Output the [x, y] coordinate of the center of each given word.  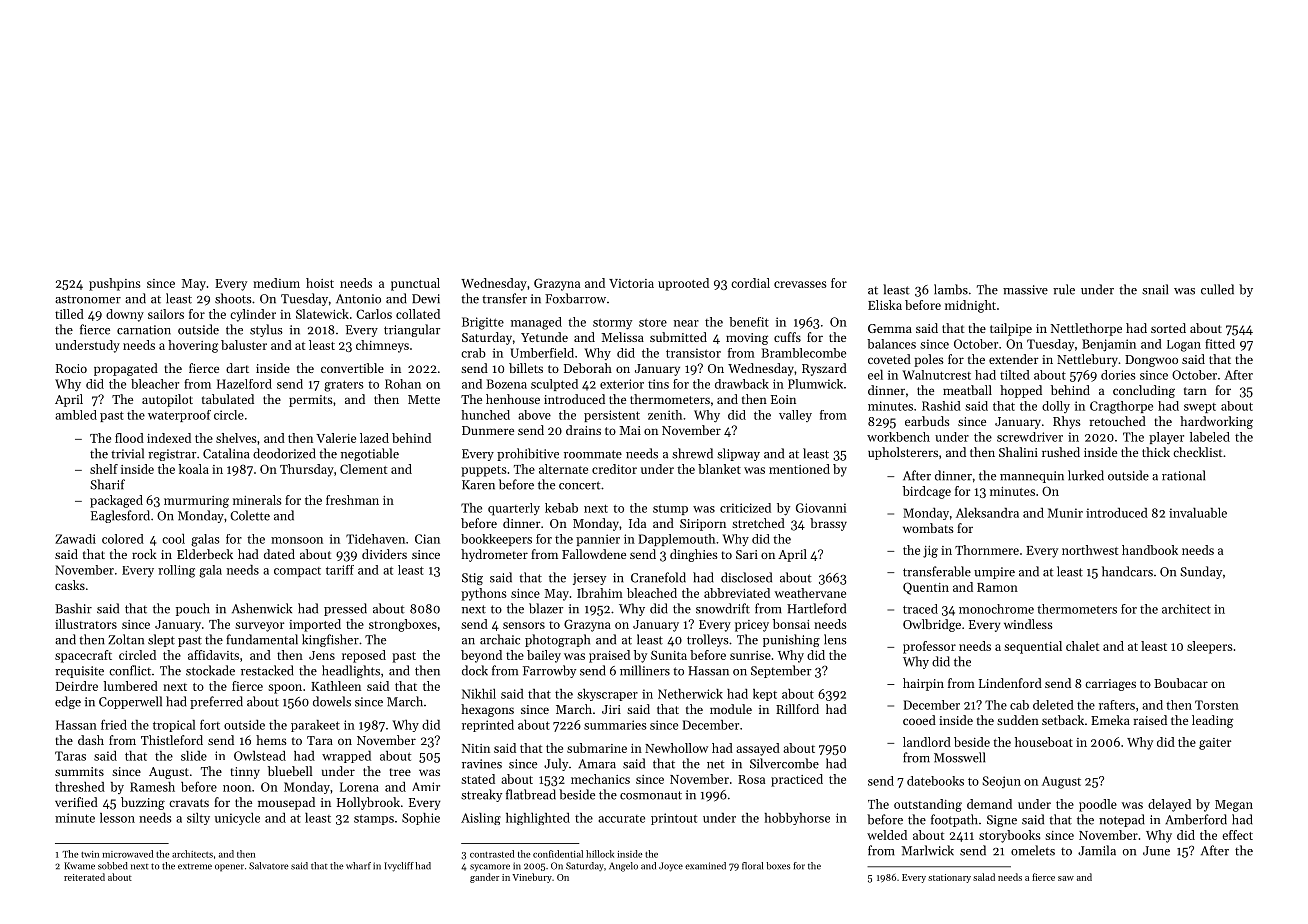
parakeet [315, 726]
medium [276, 283]
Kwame [79, 866]
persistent [612, 416]
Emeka [1110, 720]
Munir [1065, 513]
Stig [472, 579]
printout [674, 819]
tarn [1195, 391]
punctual [415, 284]
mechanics [600, 779]
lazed [374, 438]
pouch [193, 609]
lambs [951, 289]
